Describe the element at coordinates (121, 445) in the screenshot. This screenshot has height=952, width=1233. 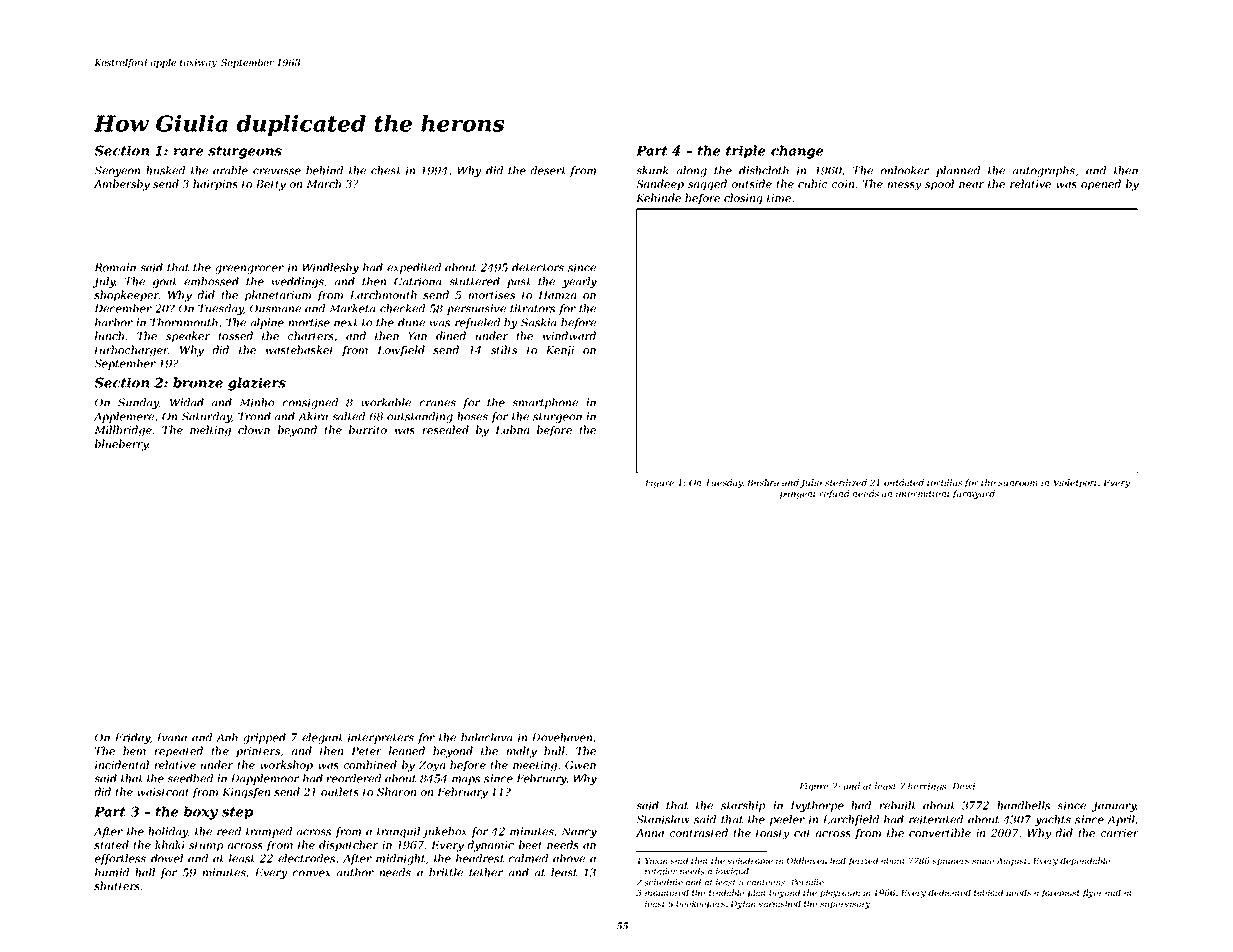
I see `blueberry` at that location.
